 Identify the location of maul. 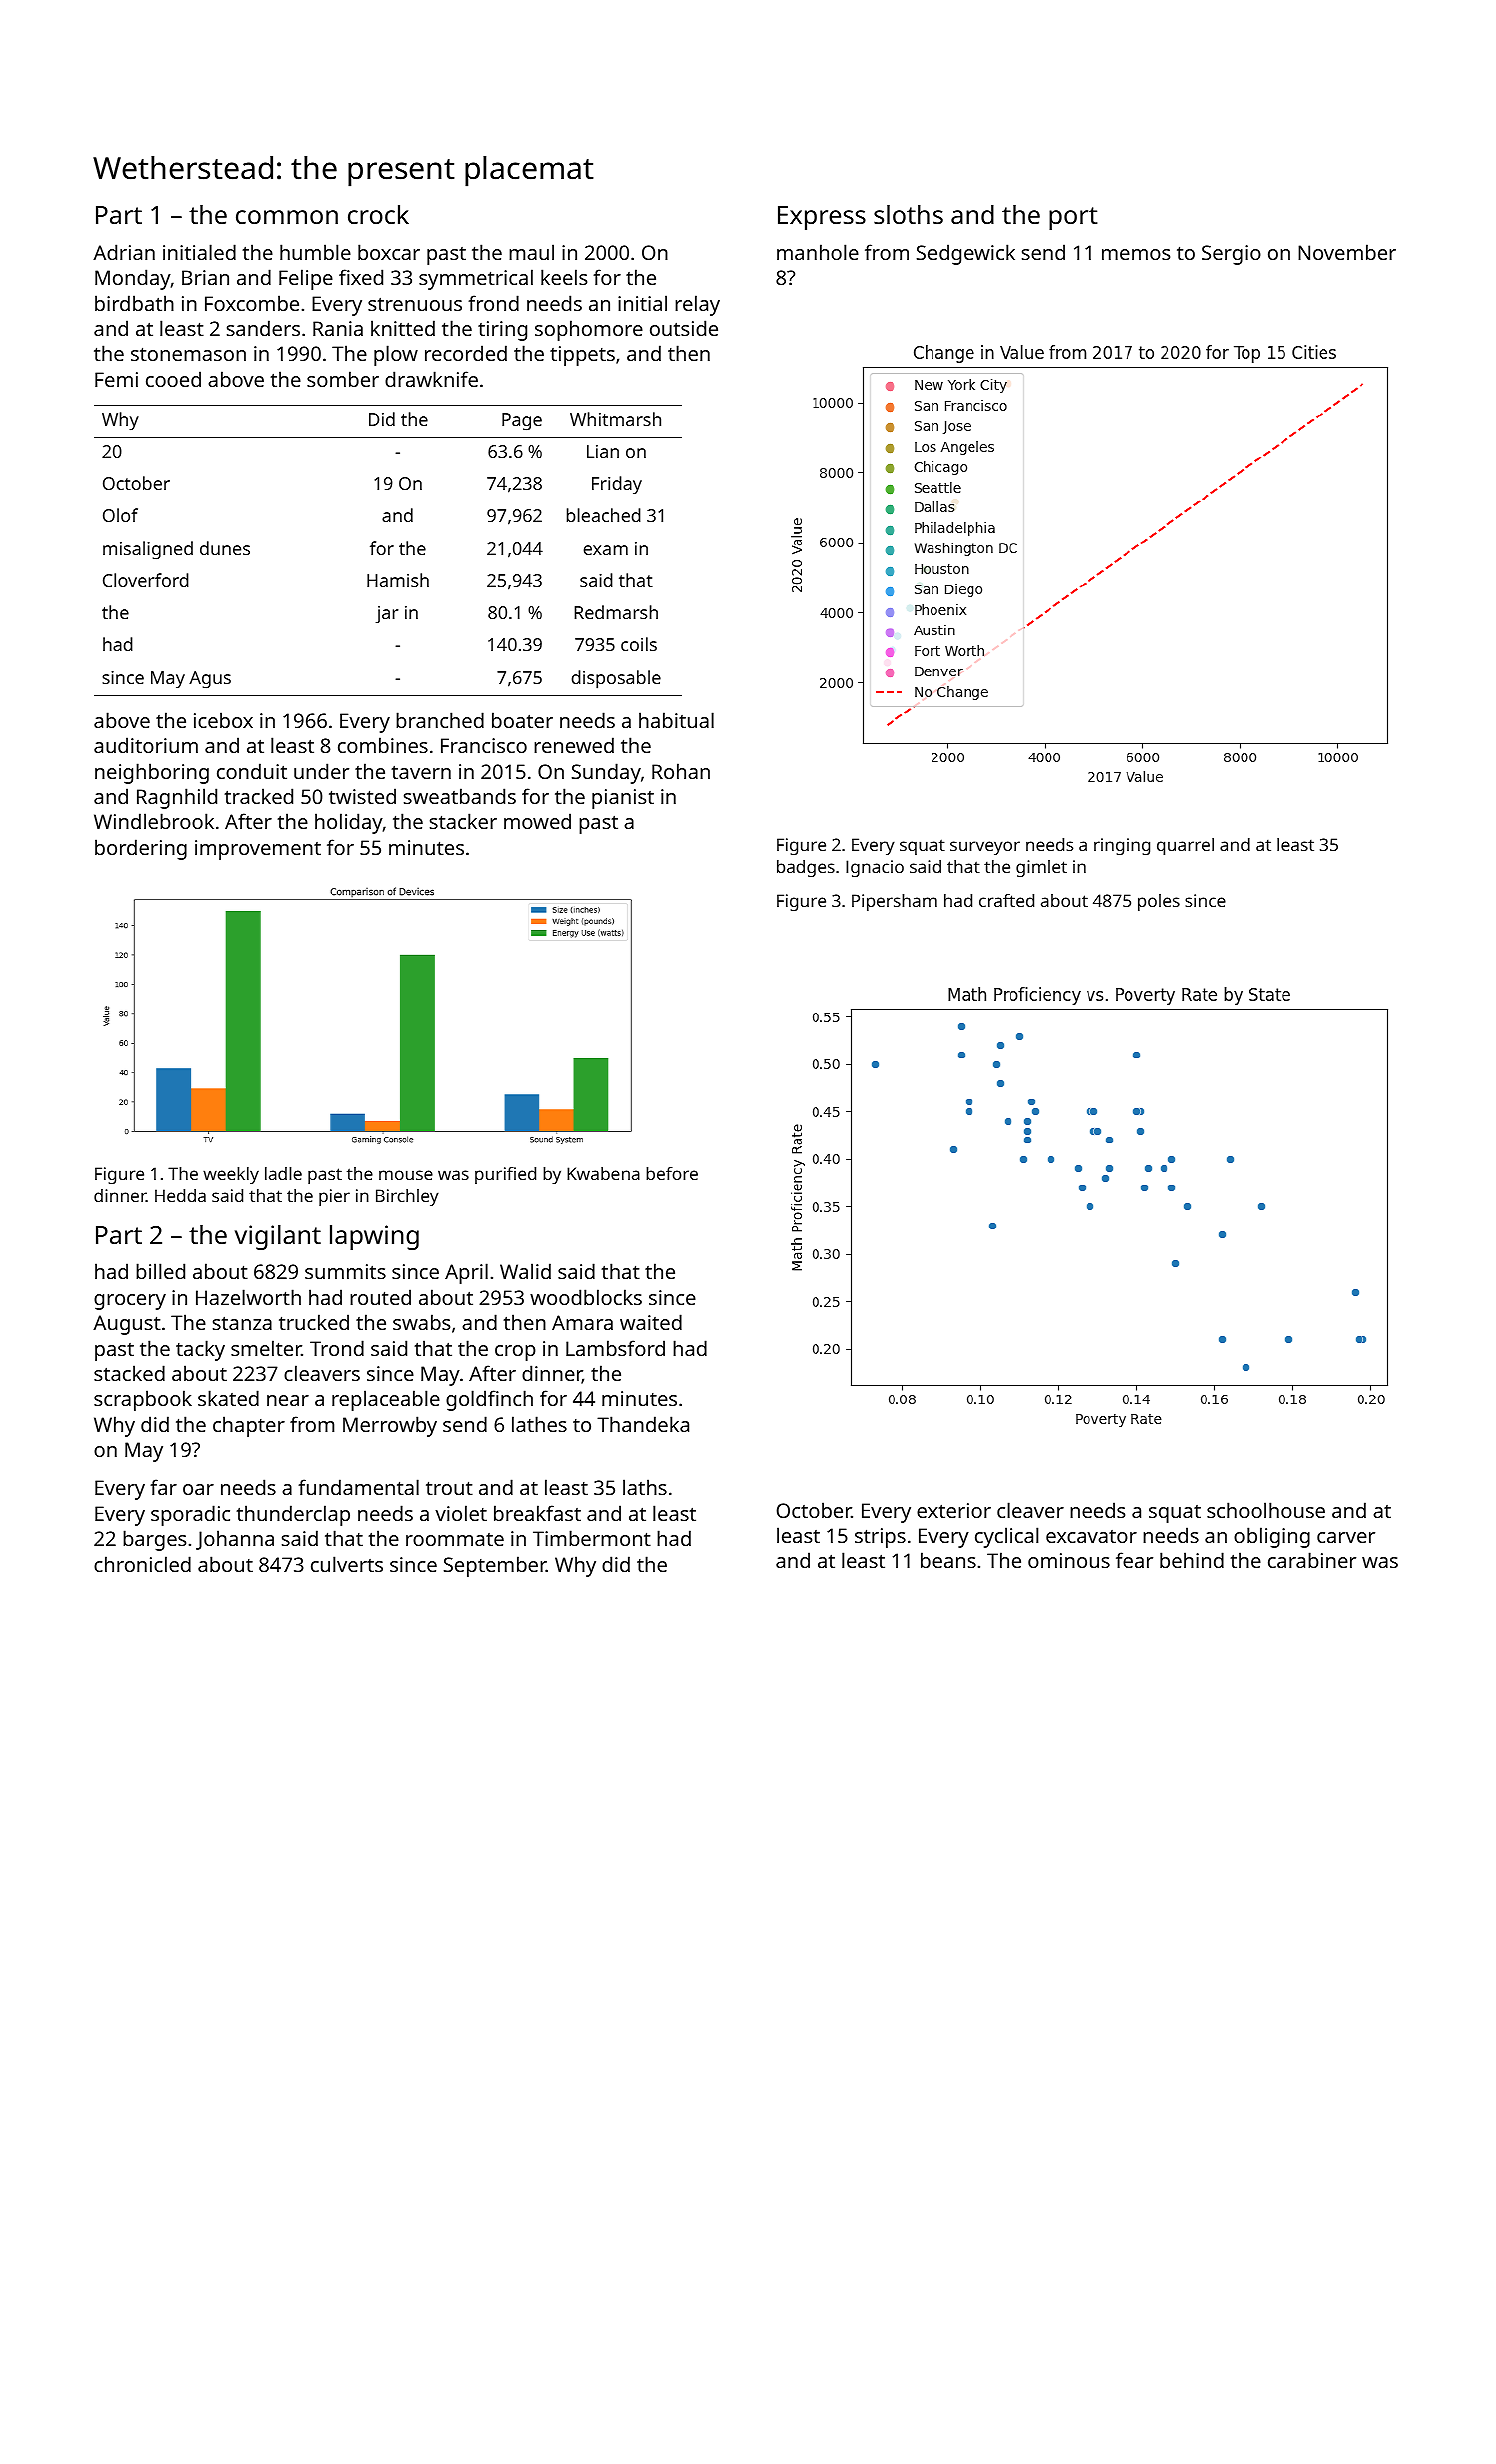
(531, 252).
